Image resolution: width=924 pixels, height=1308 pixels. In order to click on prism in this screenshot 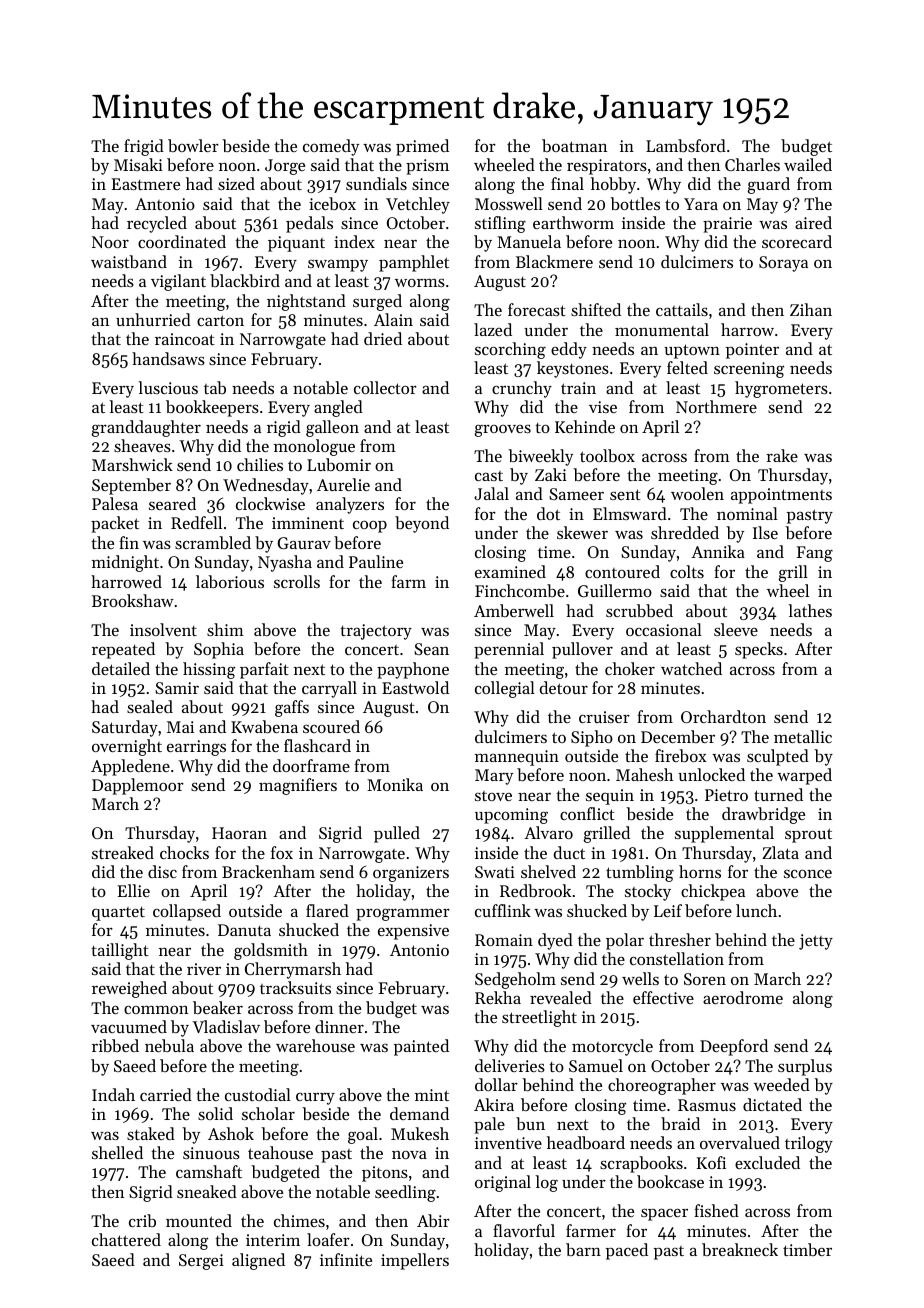, I will do `click(427, 167)`.
